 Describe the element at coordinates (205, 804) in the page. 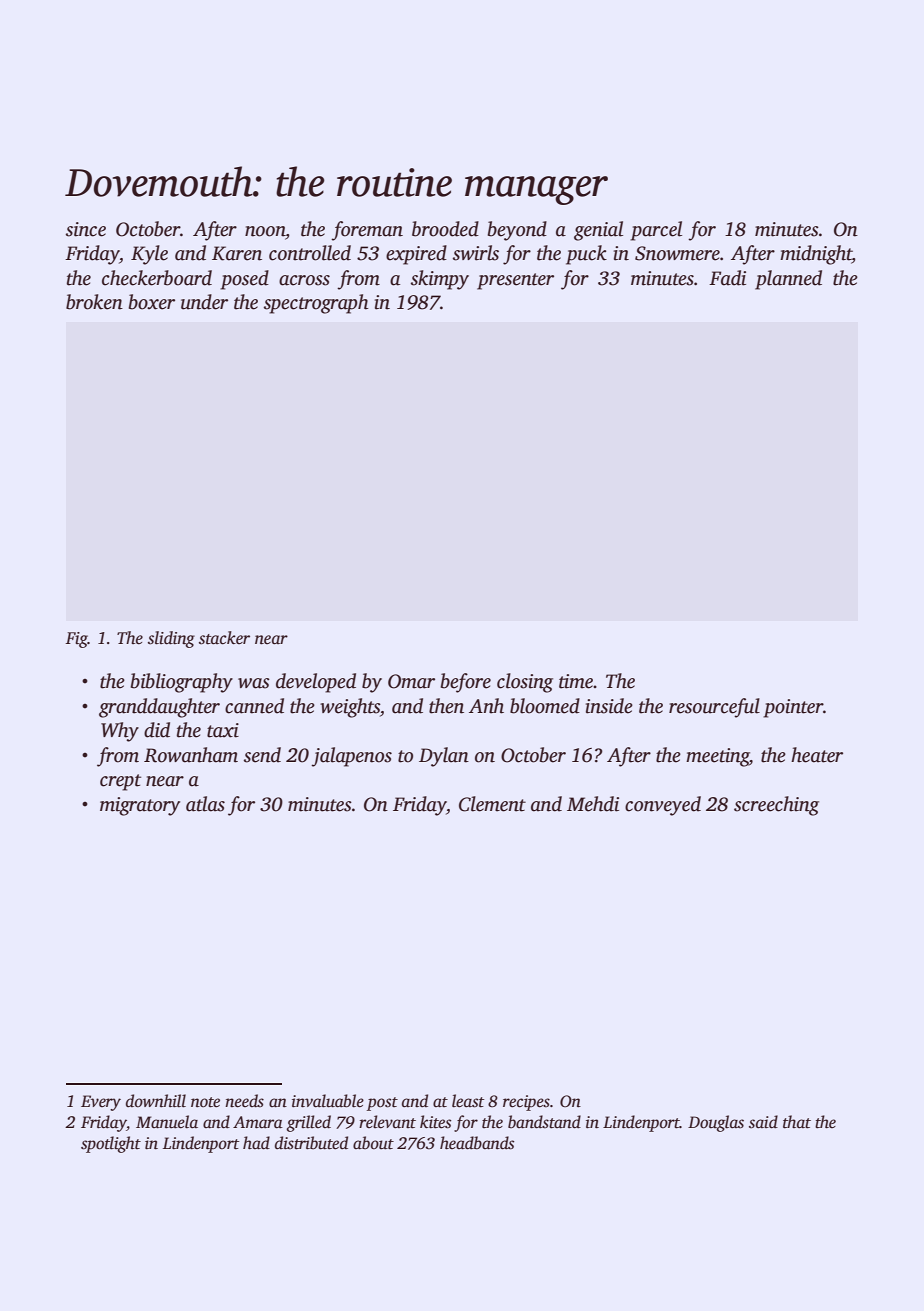

I see `atlas` at that location.
